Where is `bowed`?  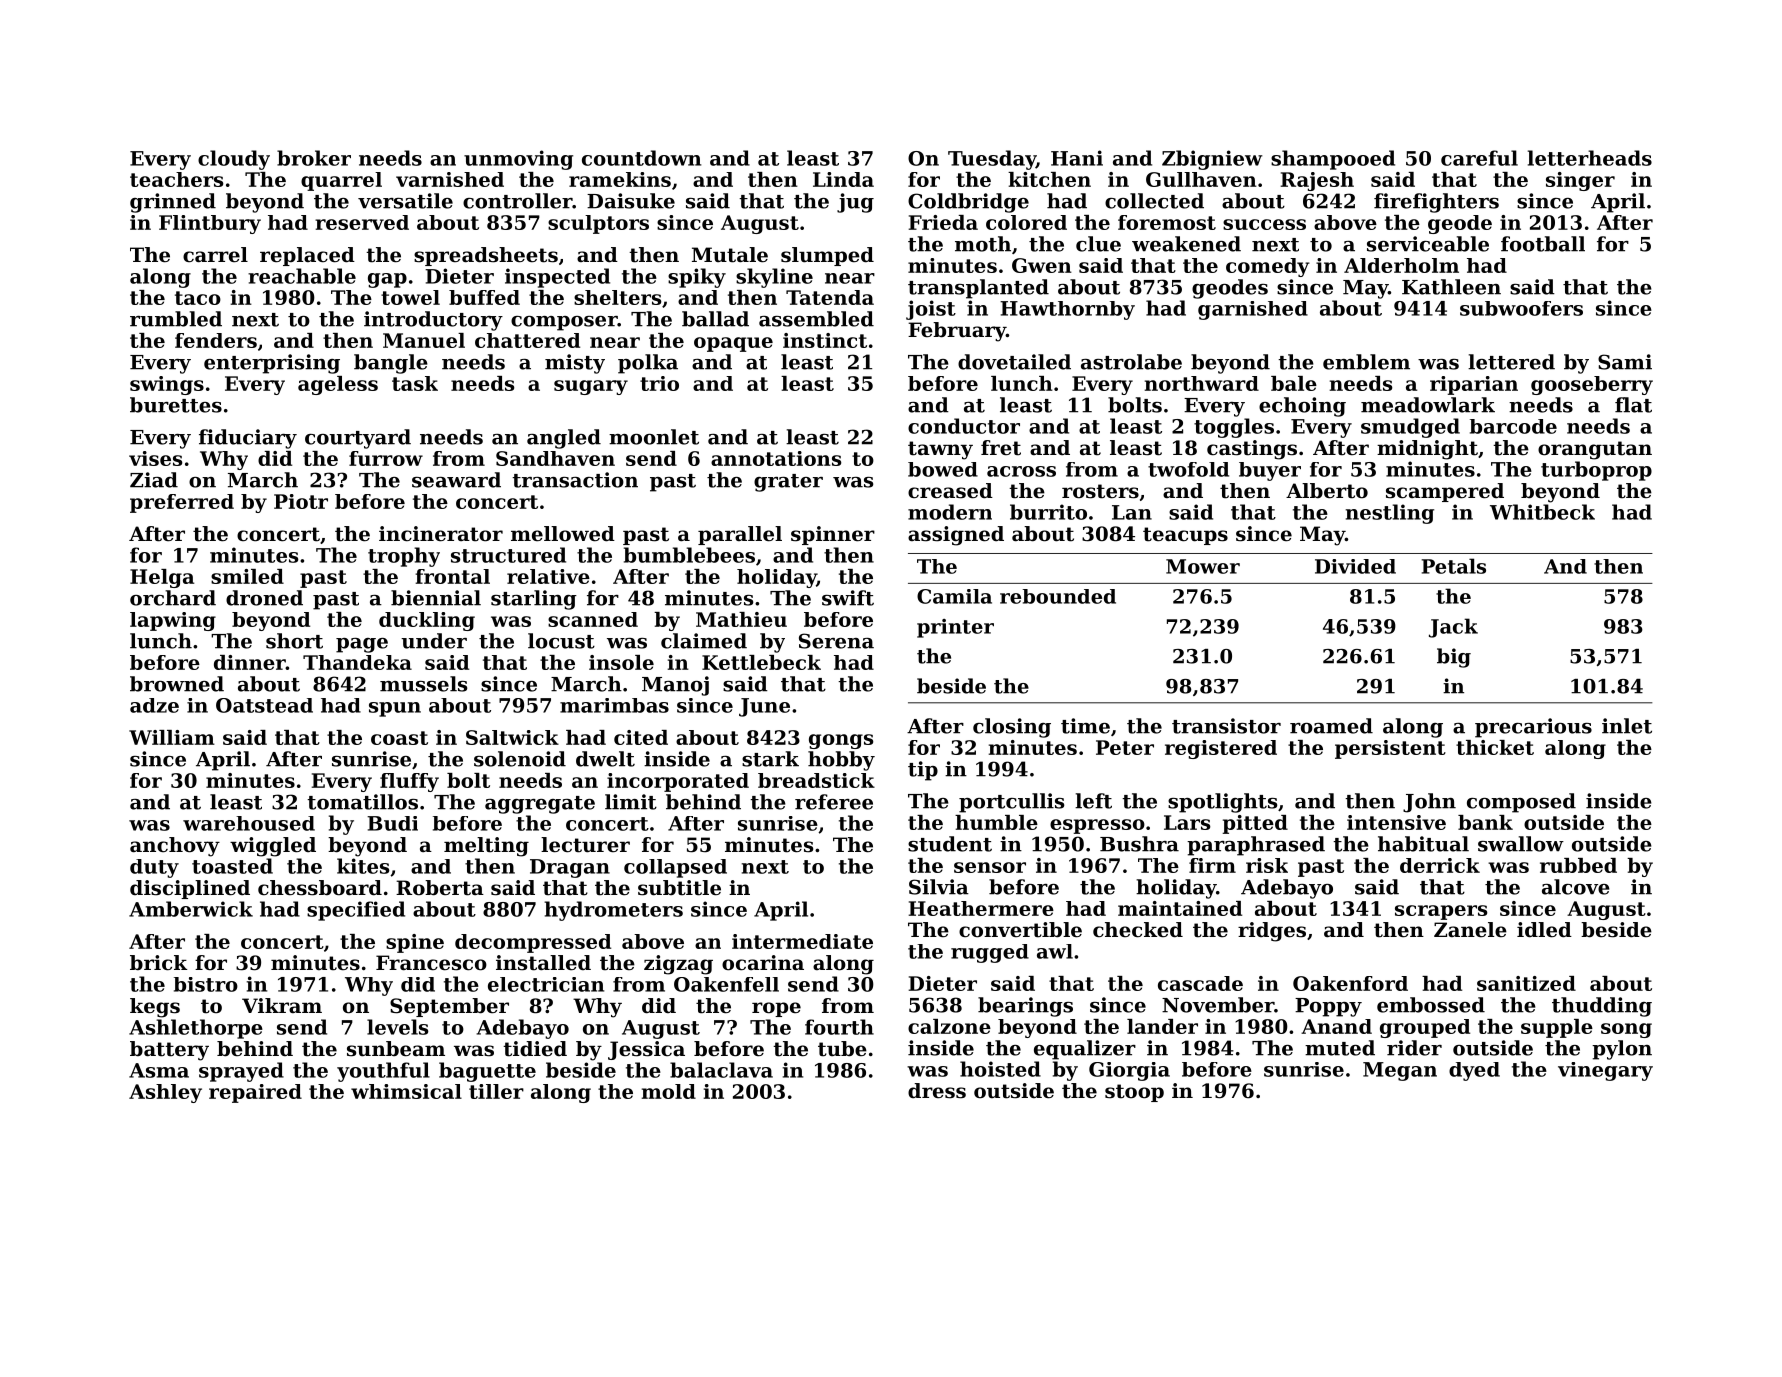 bowed is located at coordinates (943, 469).
